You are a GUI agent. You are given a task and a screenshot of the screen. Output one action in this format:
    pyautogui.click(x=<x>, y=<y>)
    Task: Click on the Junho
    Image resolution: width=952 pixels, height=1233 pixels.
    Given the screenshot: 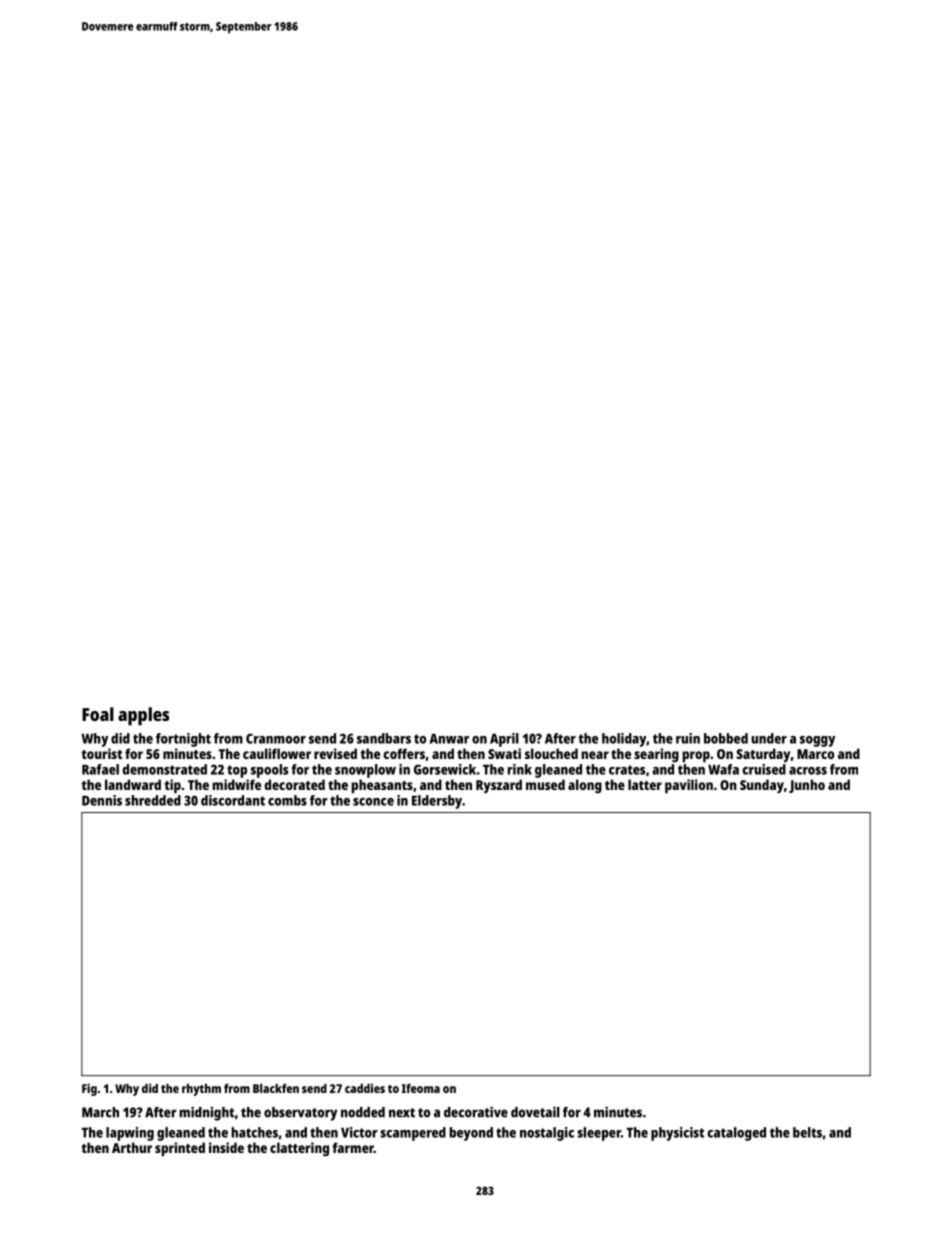 What is the action you would take?
    pyautogui.click(x=807, y=786)
